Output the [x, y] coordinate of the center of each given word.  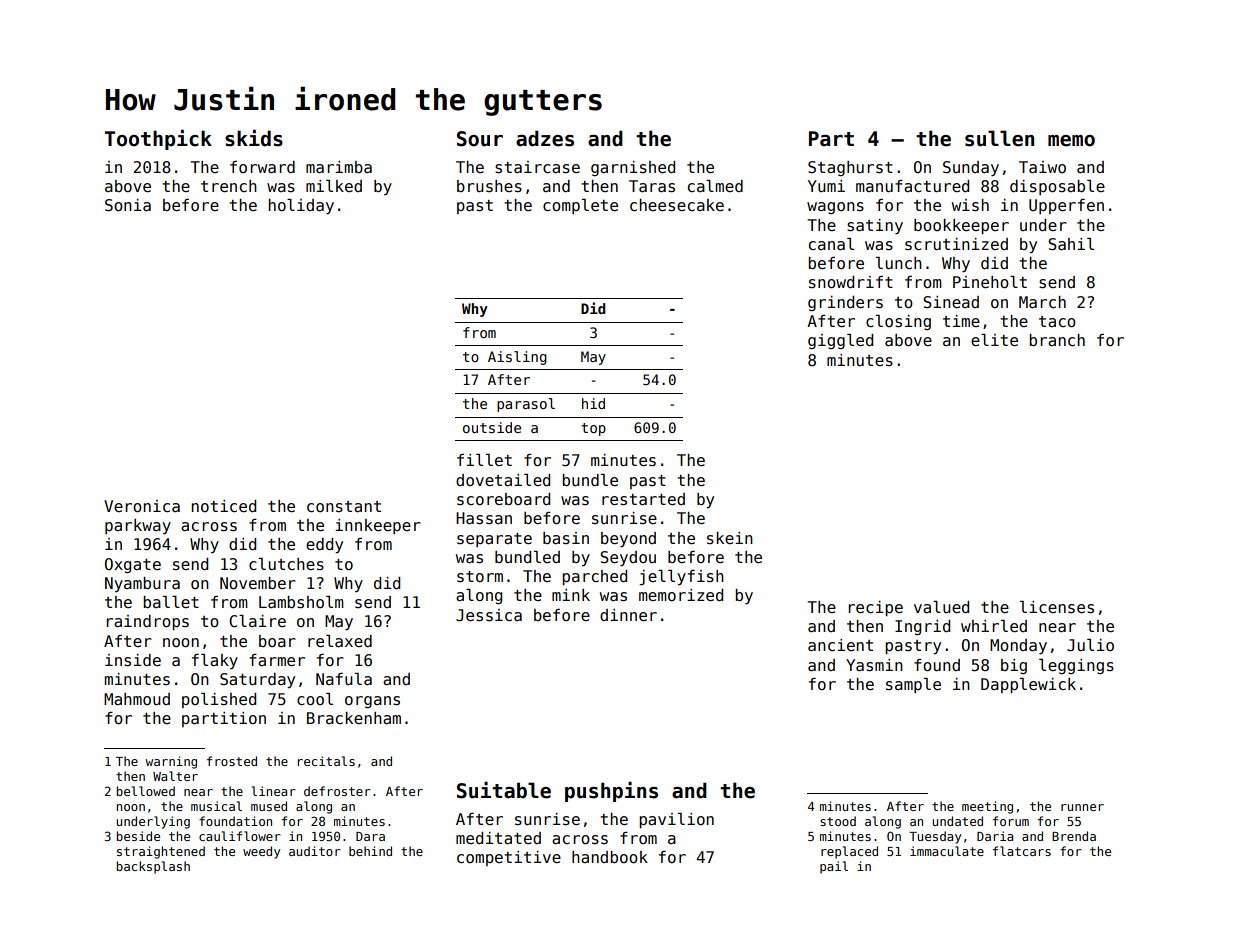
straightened [161, 852]
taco [1057, 322]
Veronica [142, 506]
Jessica [489, 615]
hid [593, 403]
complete [580, 206]
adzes [545, 138]
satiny [875, 226]
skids [254, 138]
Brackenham [354, 718]
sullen [999, 138]
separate [494, 540]
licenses [1057, 607]
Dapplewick [1028, 685]
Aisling [517, 358]
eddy [324, 546]
